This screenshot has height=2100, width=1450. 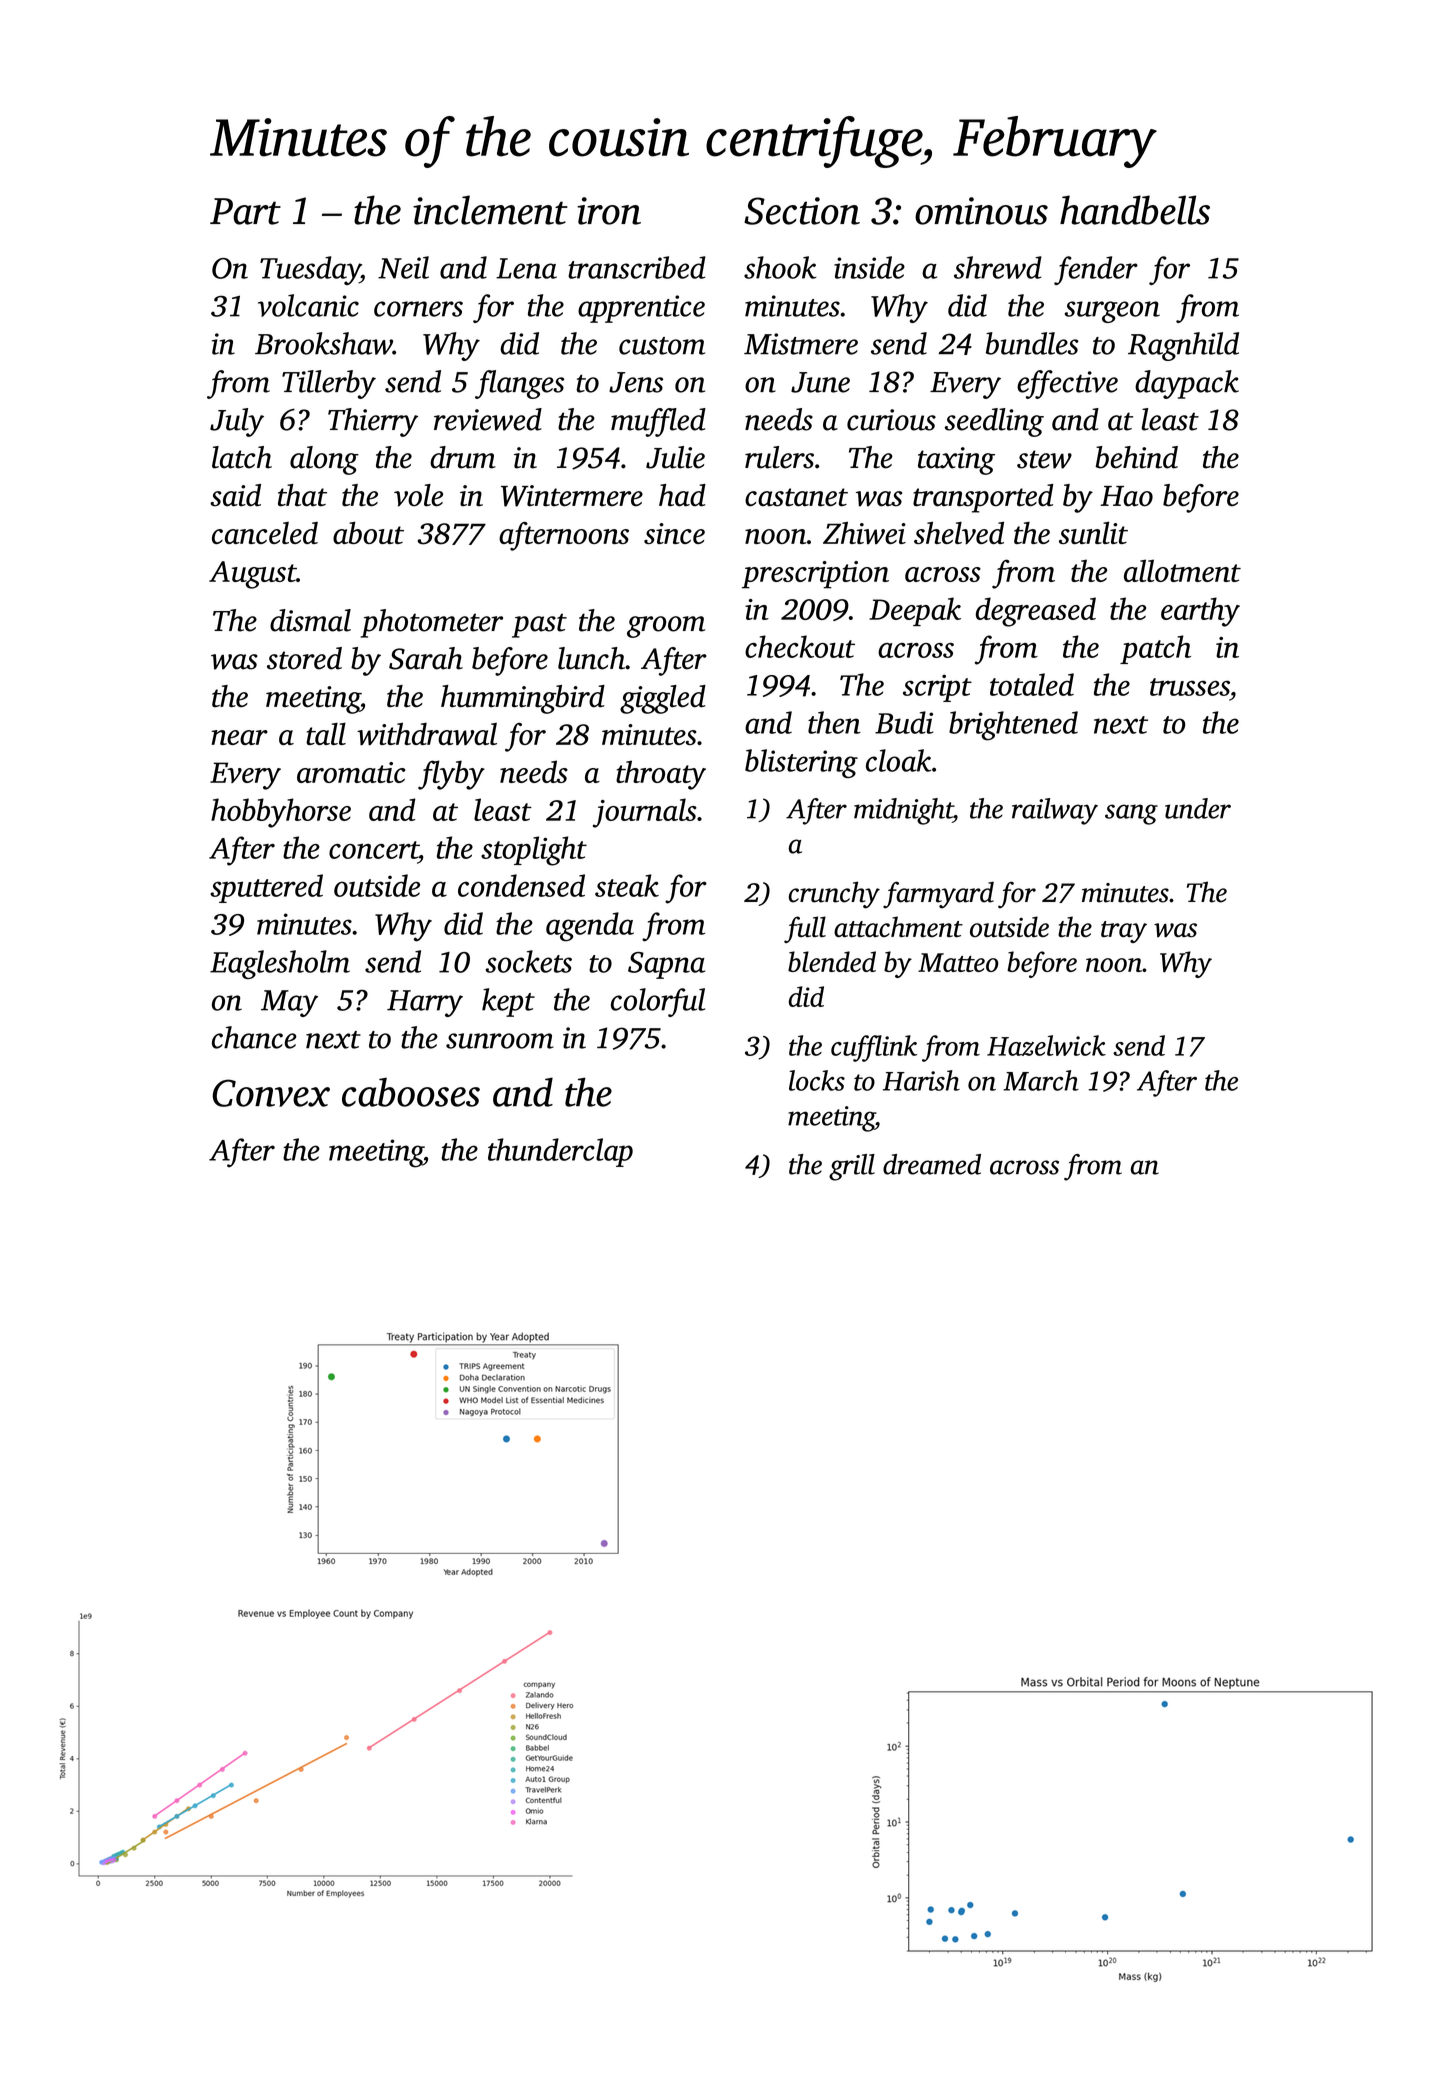 I want to click on dismal, so click(x=310, y=620).
